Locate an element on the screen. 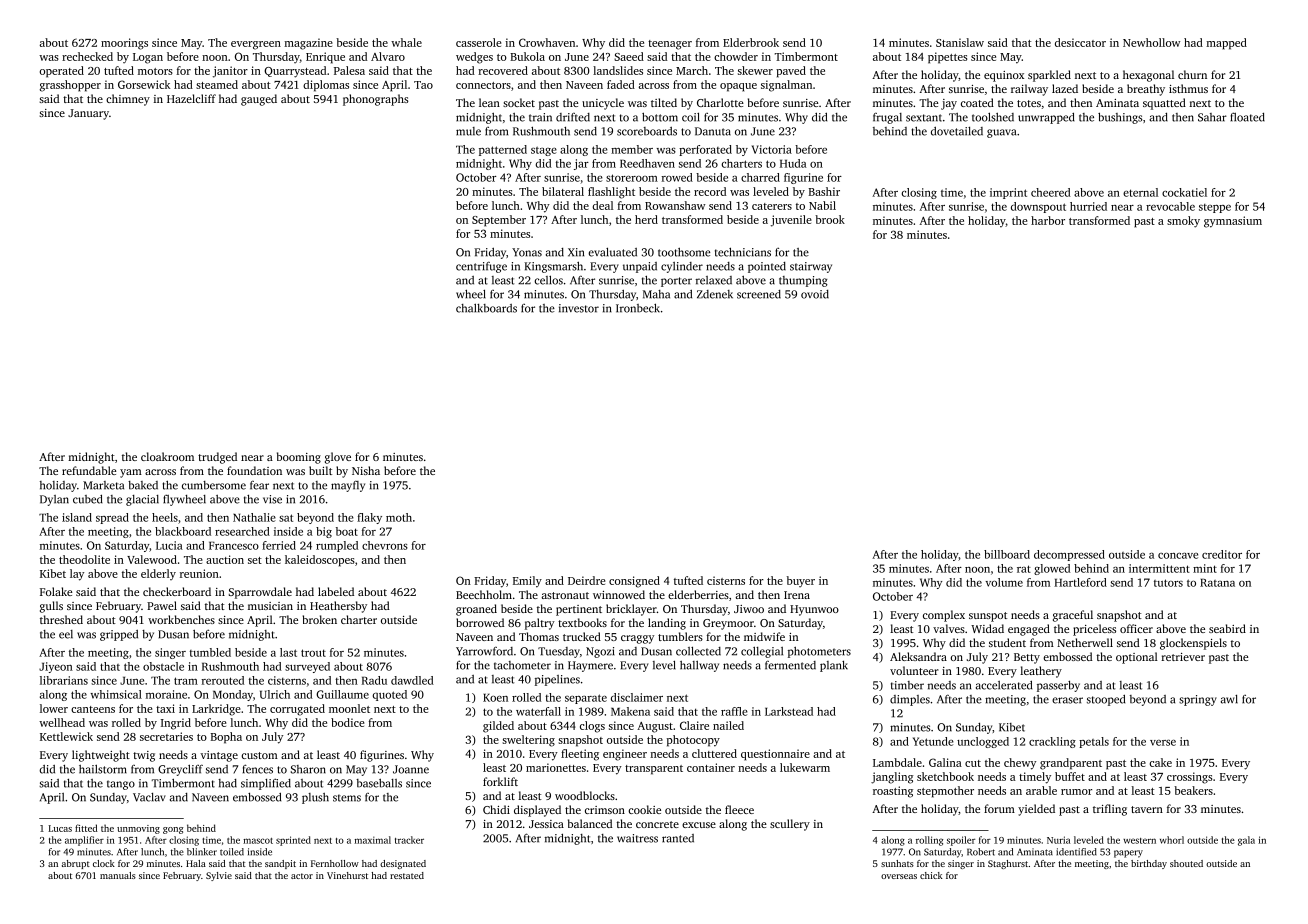  Kettlewick is located at coordinates (66, 736).
